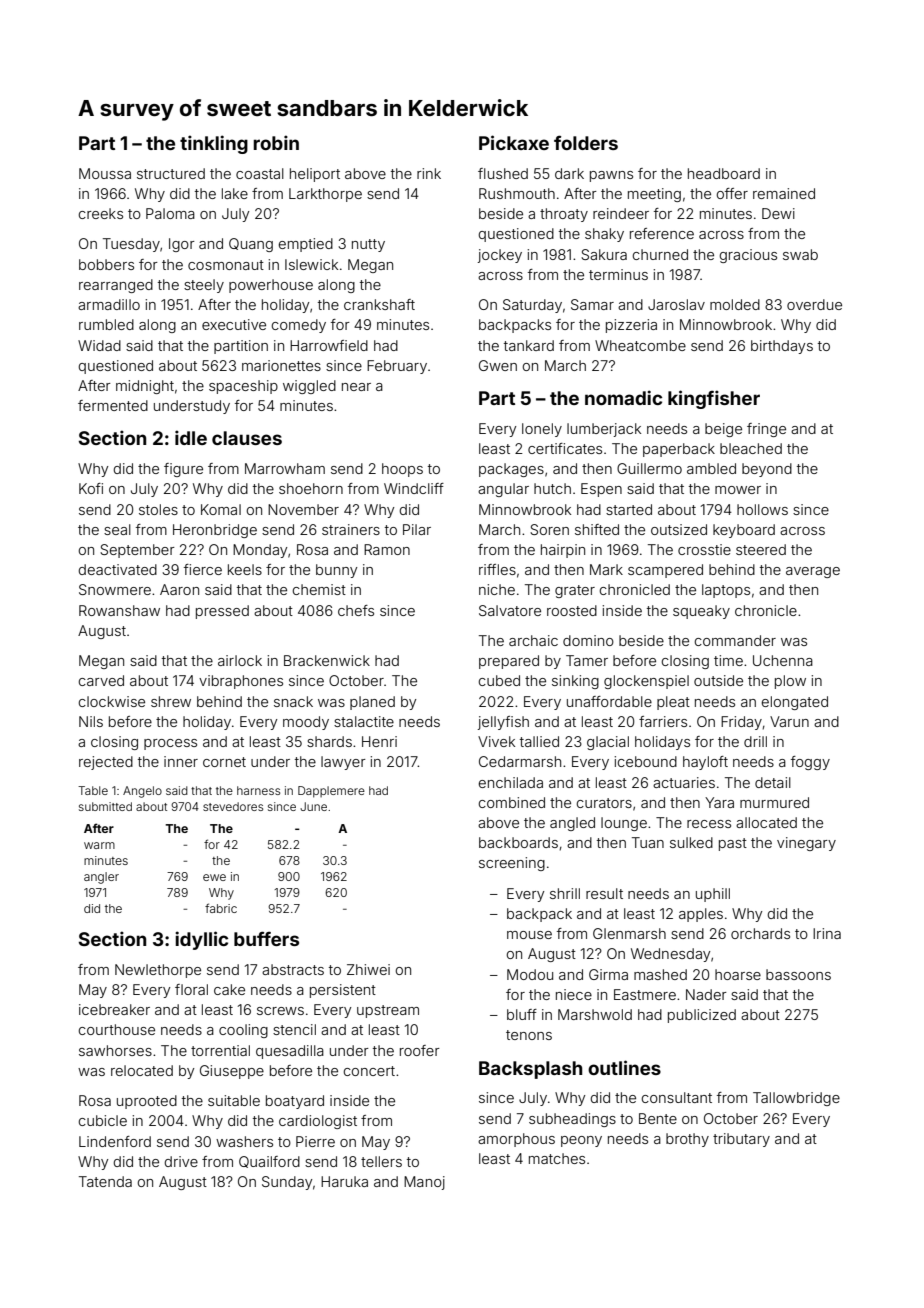 This image has height=1308, width=924. I want to click on elongated, so click(795, 703).
